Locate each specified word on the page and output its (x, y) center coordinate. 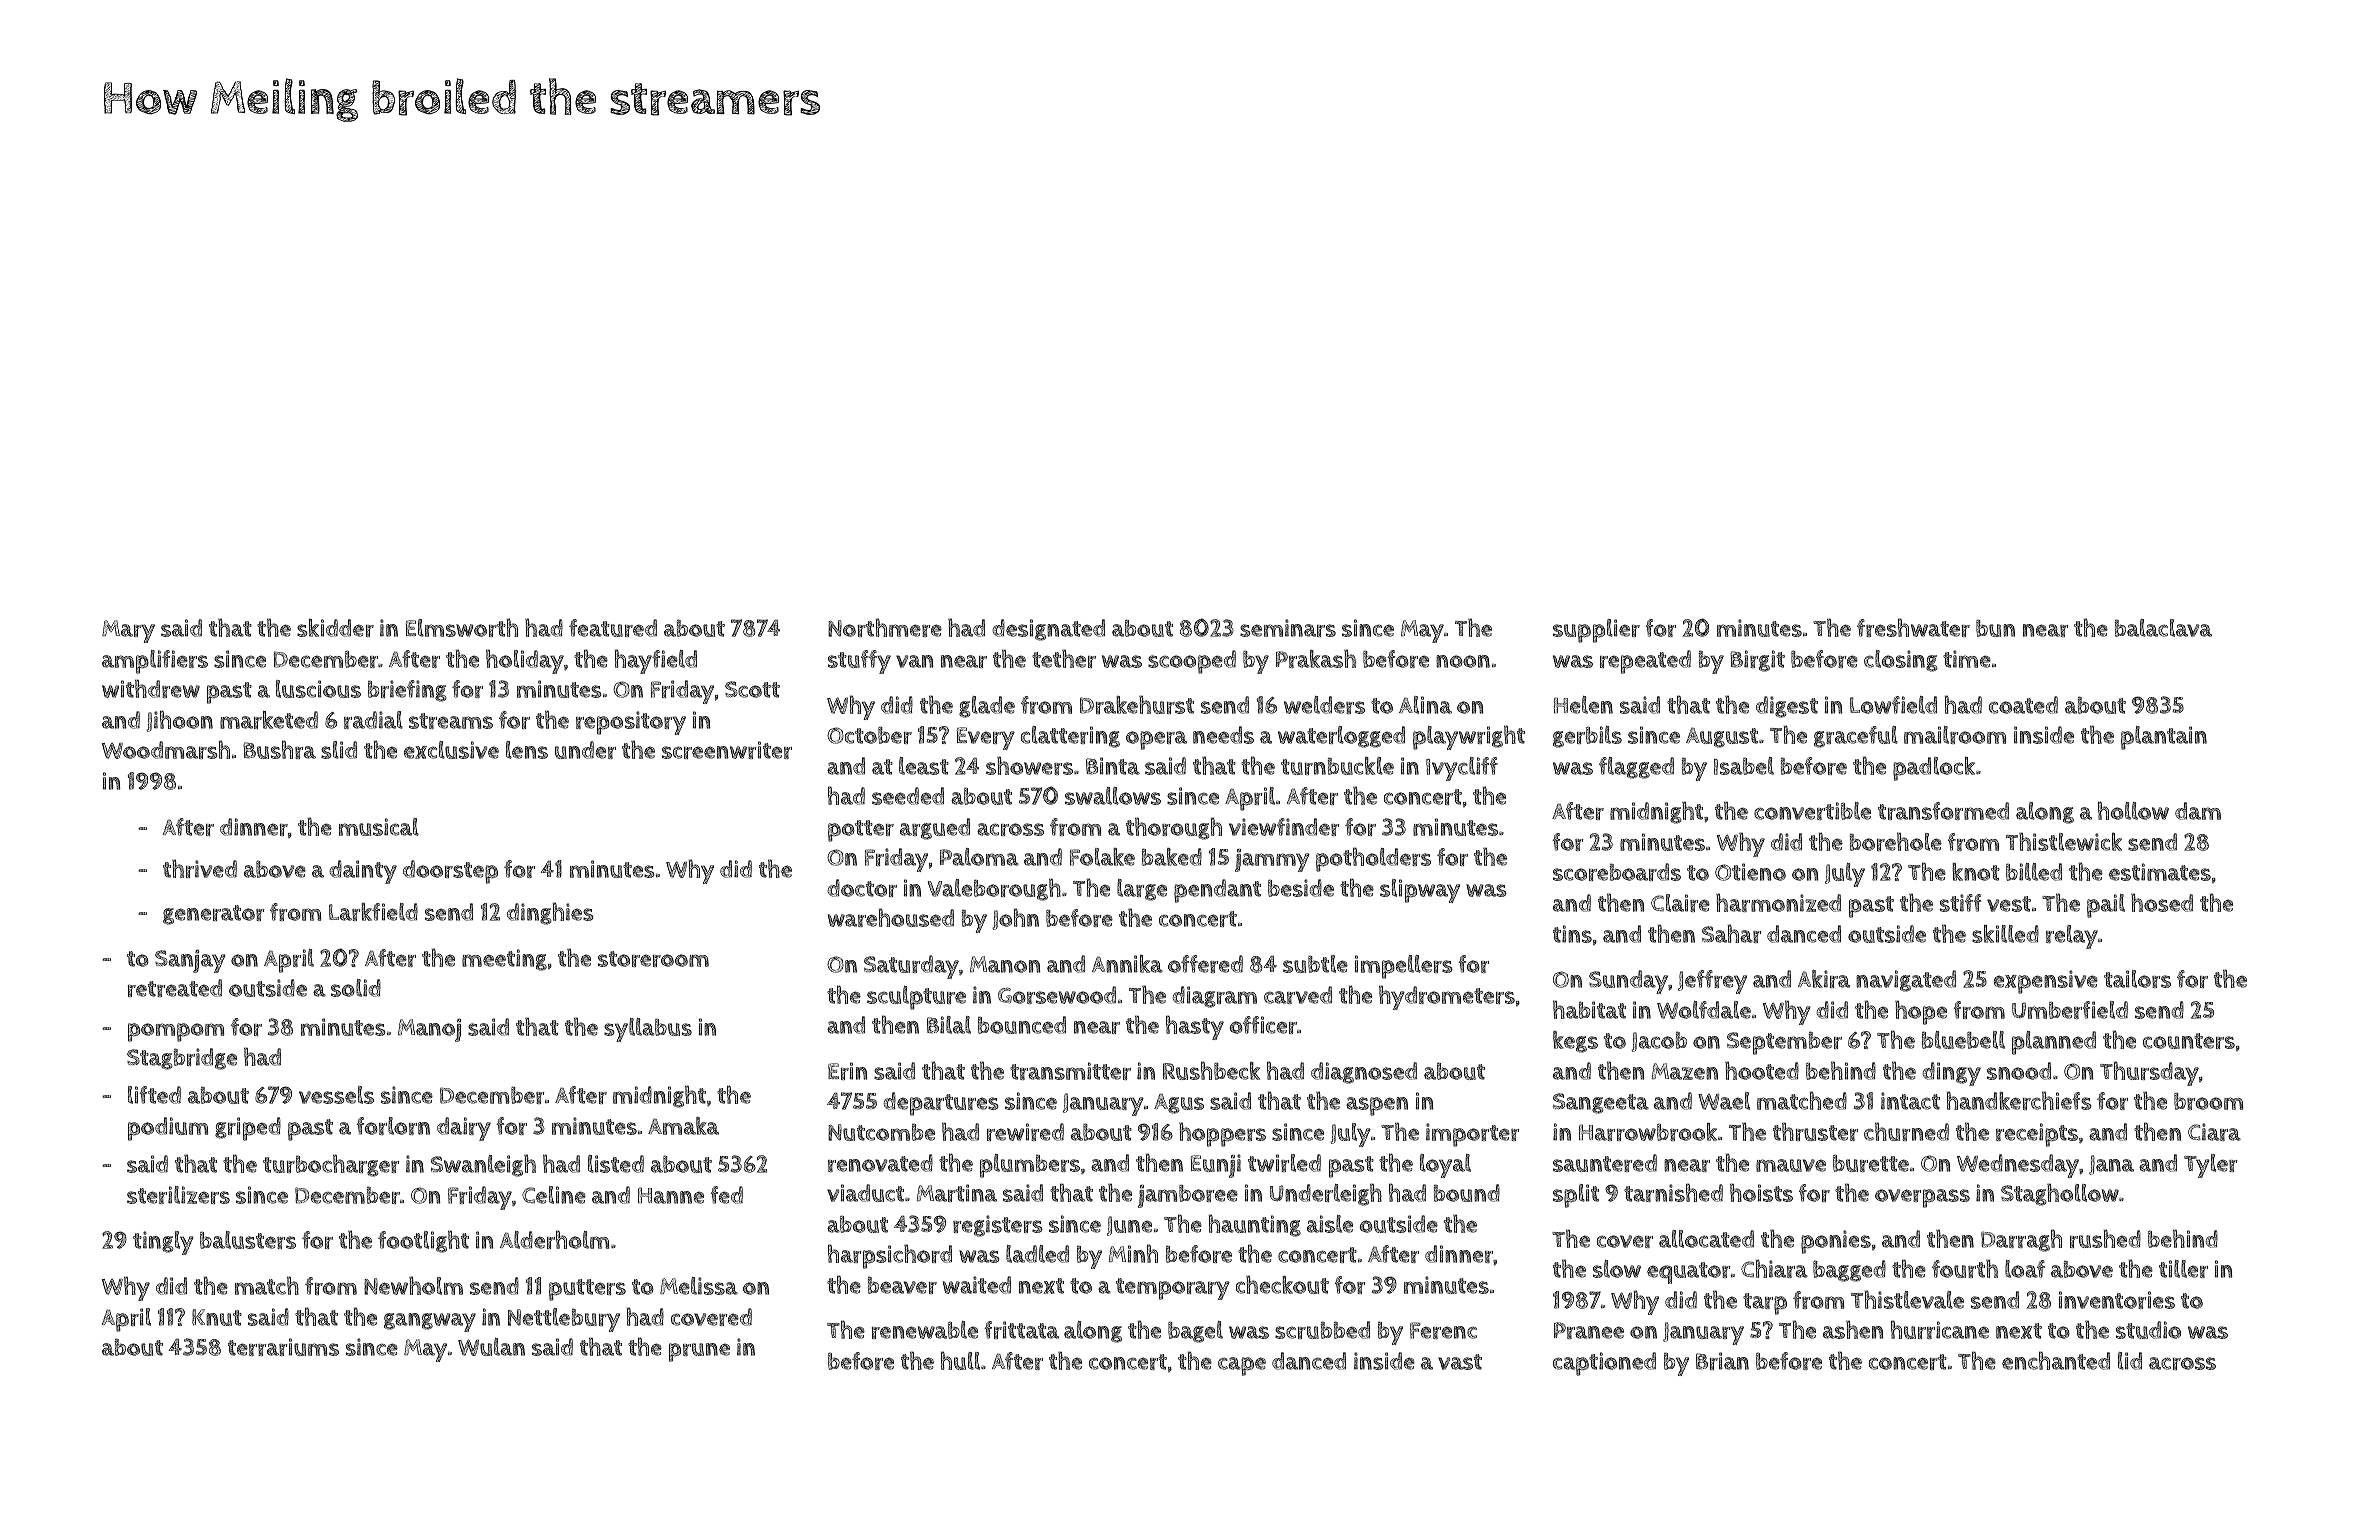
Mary (128, 631)
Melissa (699, 1286)
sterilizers (178, 1195)
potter (861, 831)
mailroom (1955, 735)
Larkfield (373, 912)
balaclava (2163, 628)
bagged (1849, 1271)
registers (998, 1226)
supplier (1596, 631)
